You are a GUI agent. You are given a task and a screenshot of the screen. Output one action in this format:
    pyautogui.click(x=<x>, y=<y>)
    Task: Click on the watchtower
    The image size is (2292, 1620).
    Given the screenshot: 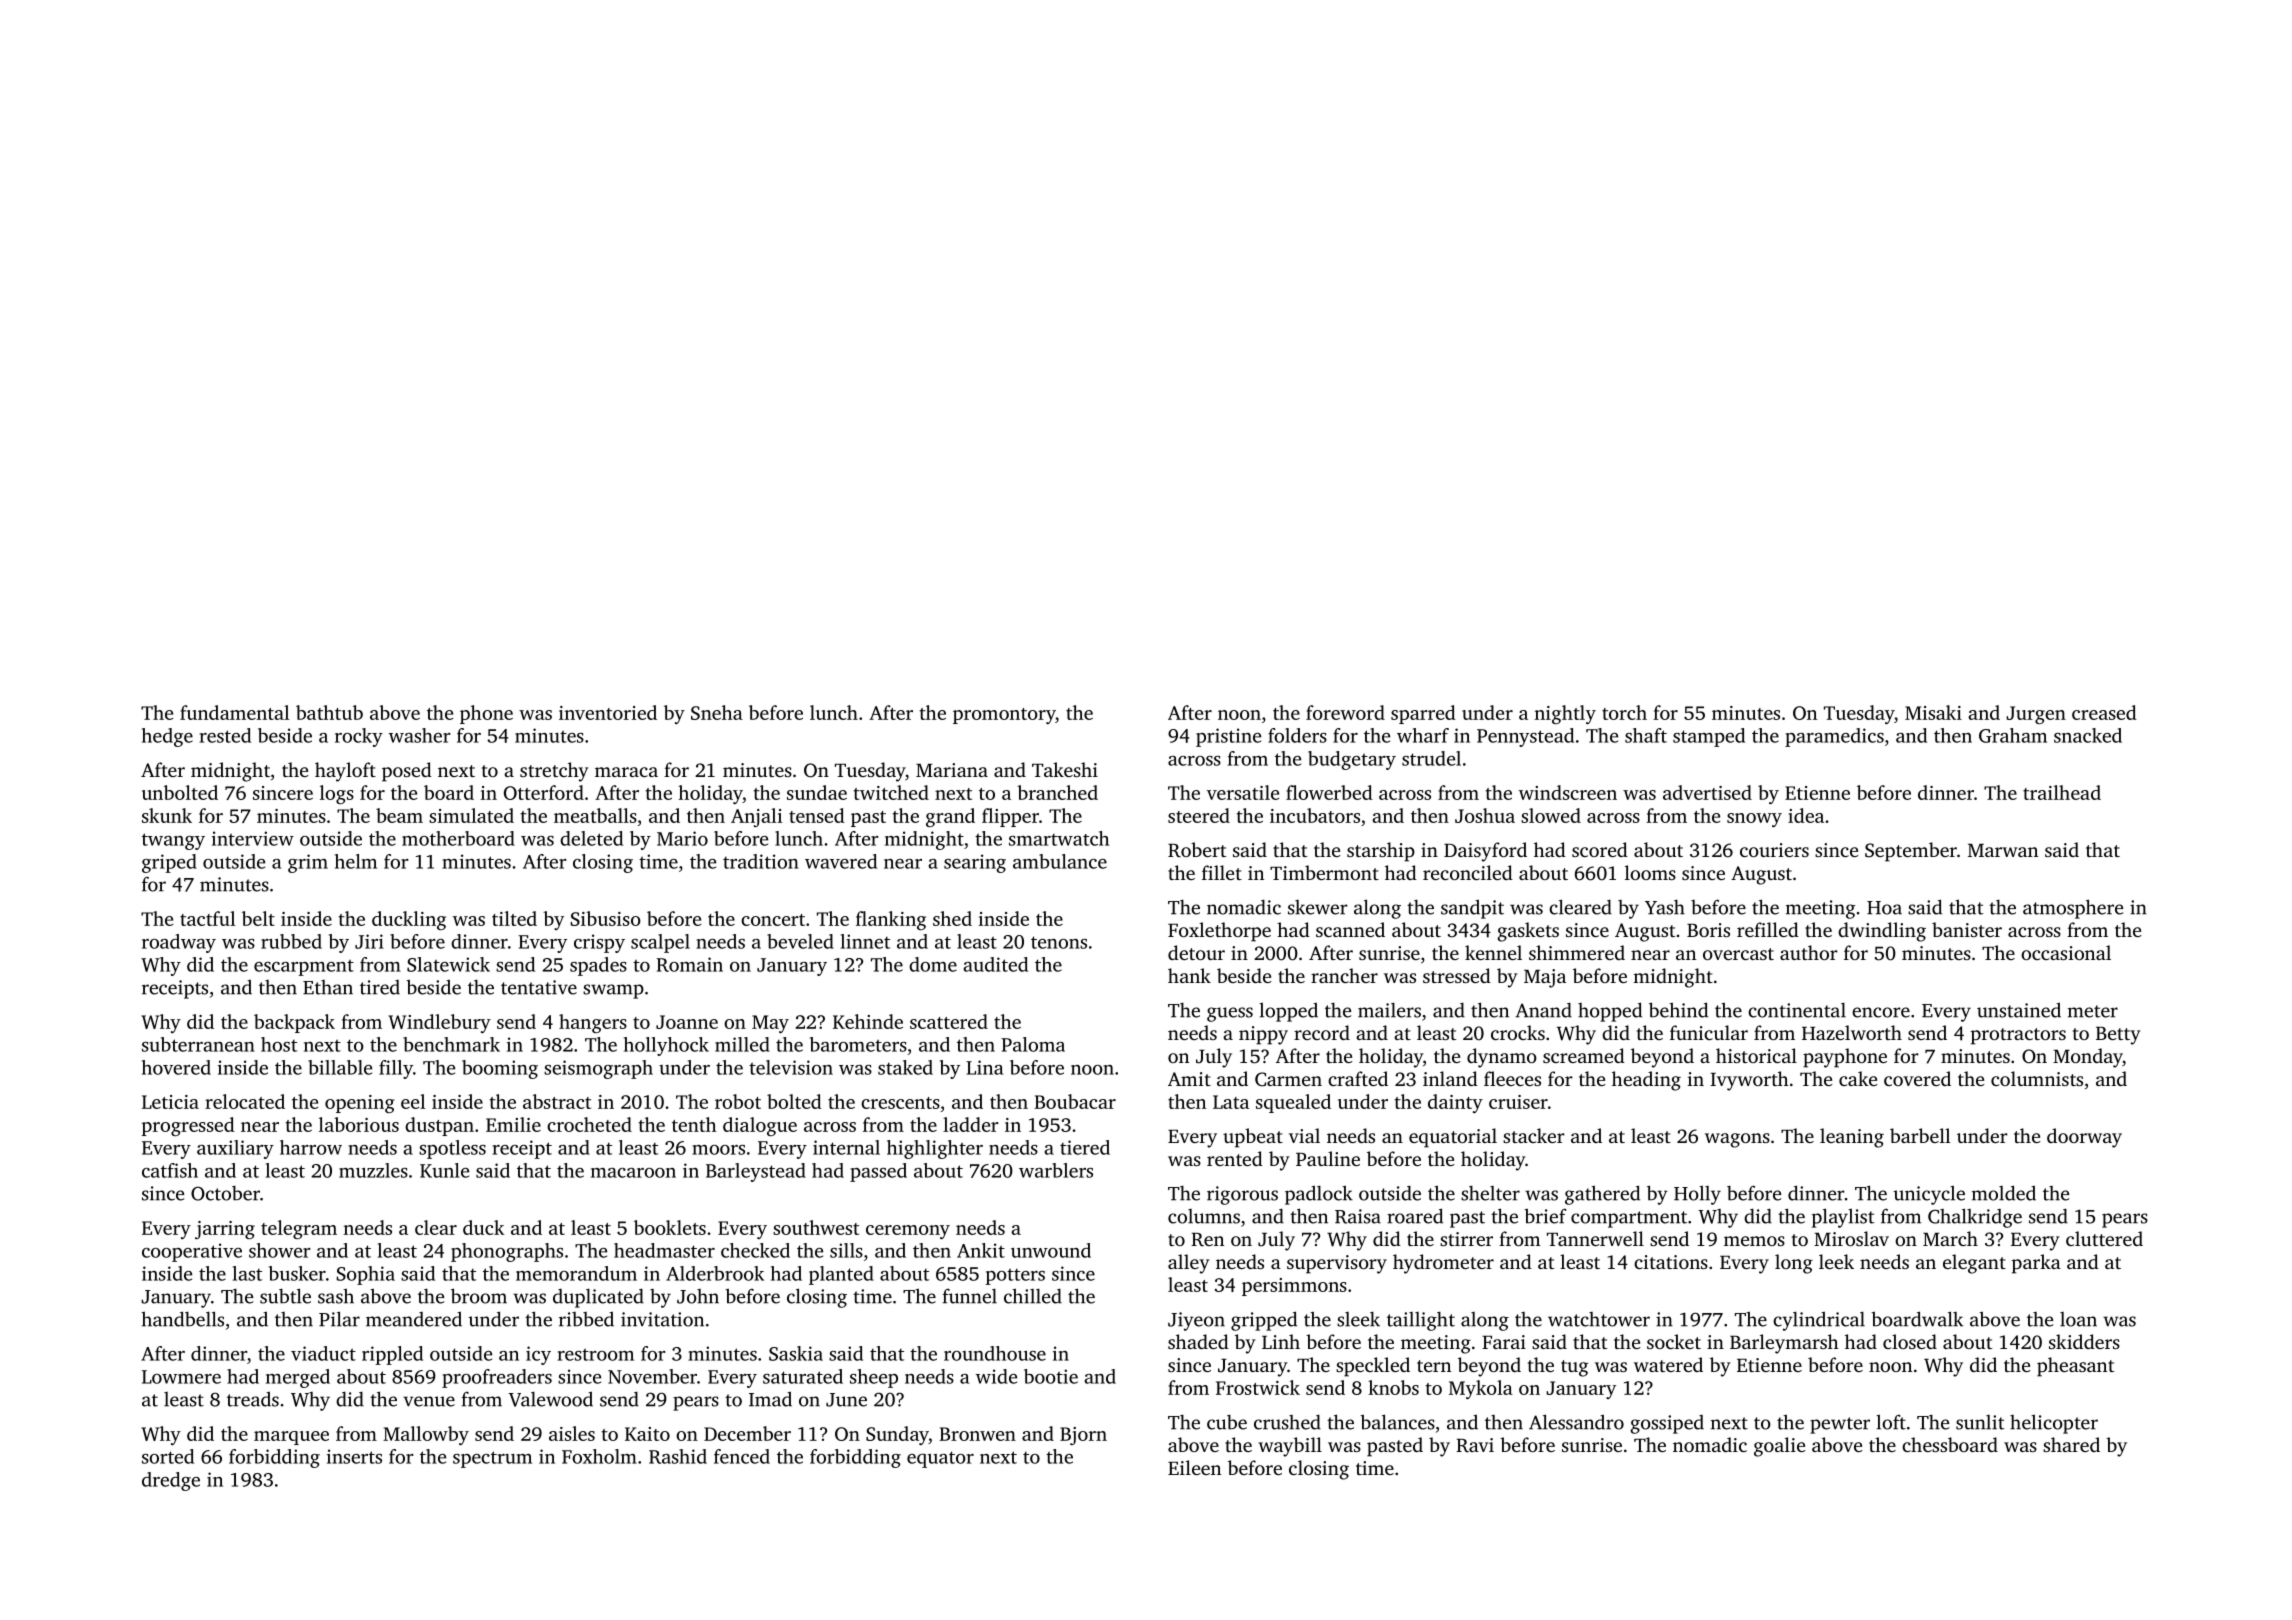 What is the action you would take?
    pyautogui.click(x=1599, y=1319)
